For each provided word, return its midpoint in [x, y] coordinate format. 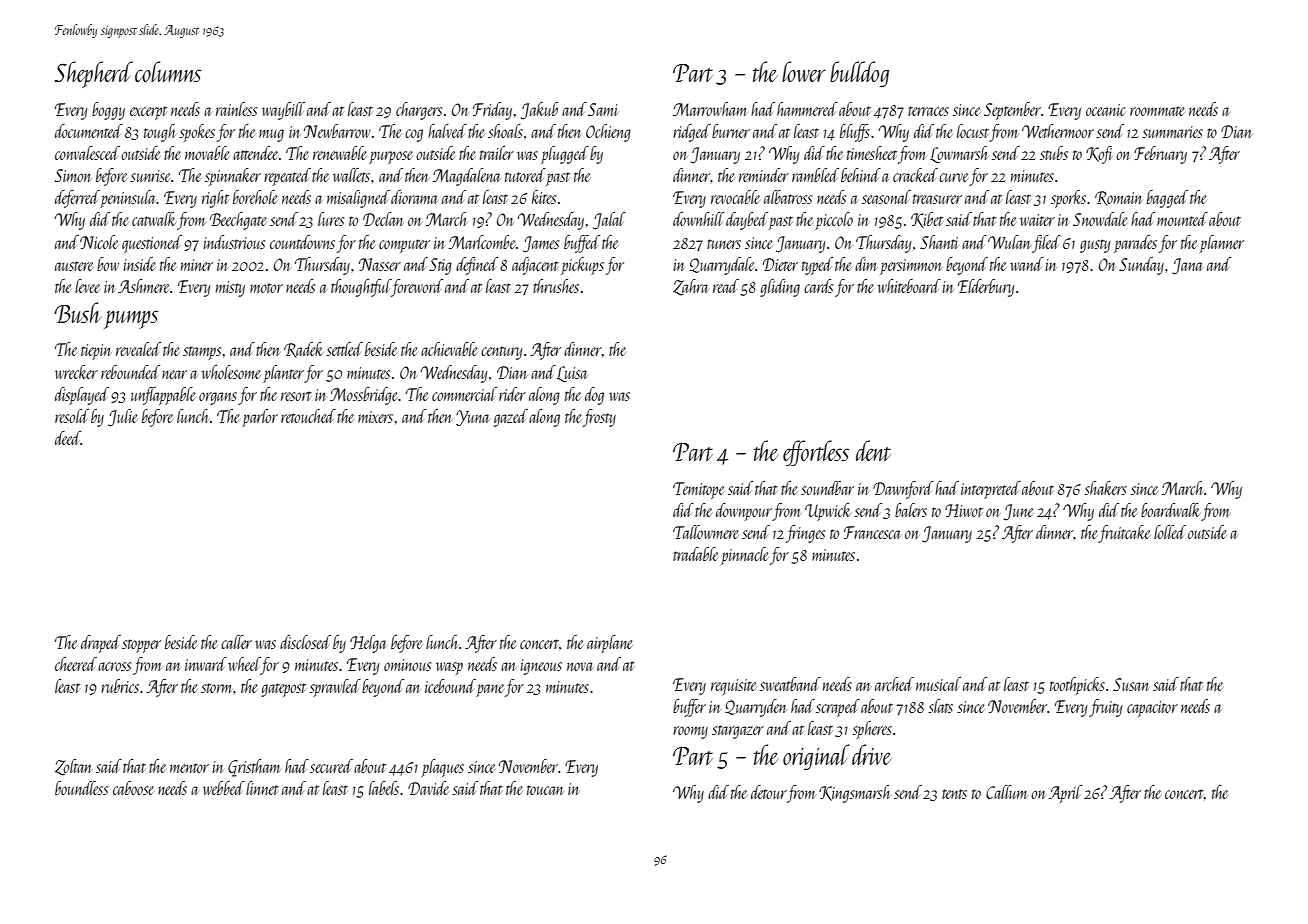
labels [384, 788]
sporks [1068, 199]
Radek [304, 350]
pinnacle [745, 556]
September [1012, 111]
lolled [1170, 532]
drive [872, 754]
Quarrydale [721, 266]
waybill [283, 111]
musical [938, 684]
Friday [492, 111]
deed [68, 438]
